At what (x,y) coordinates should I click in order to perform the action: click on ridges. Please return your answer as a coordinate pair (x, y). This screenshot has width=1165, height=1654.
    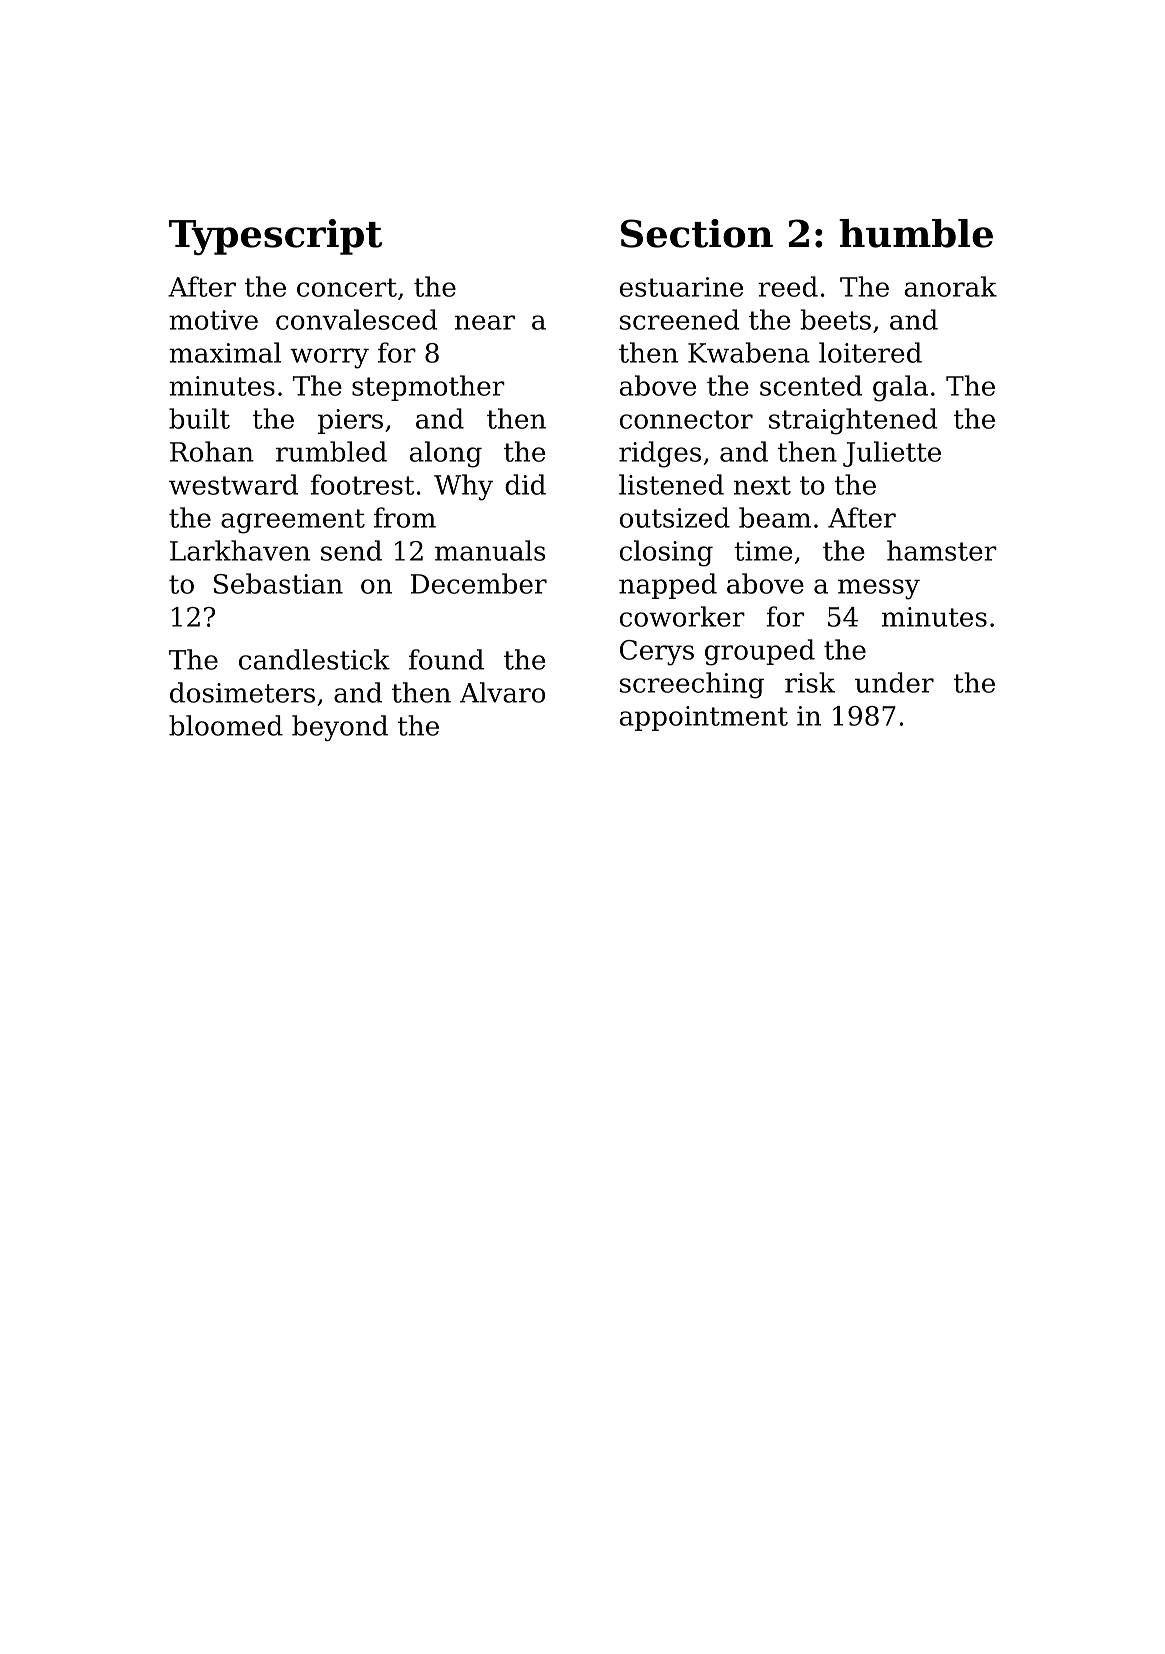
    Looking at the image, I should click on (660, 454).
